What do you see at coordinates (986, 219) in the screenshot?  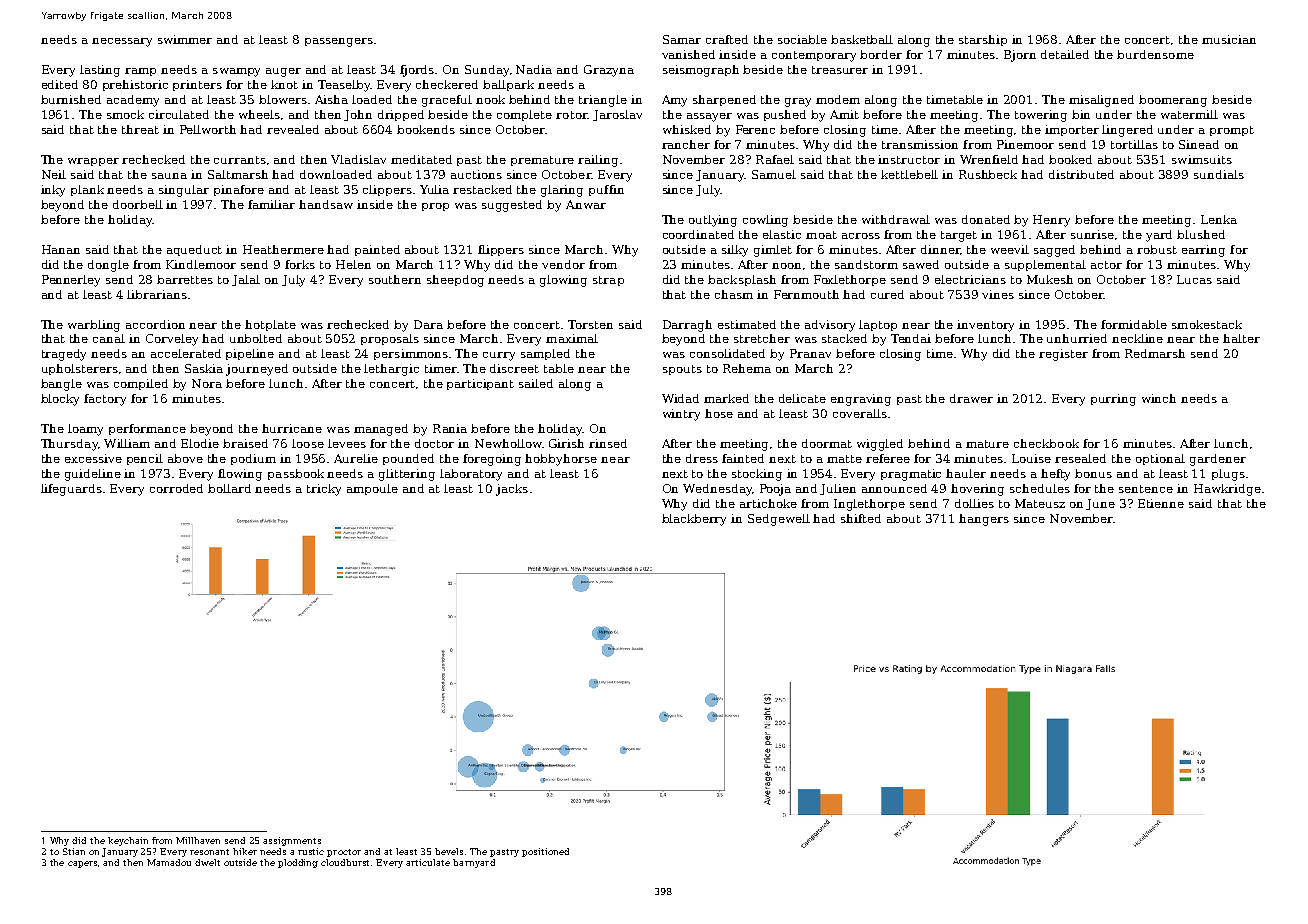 I see `donated` at bounding box center [986, 219].
